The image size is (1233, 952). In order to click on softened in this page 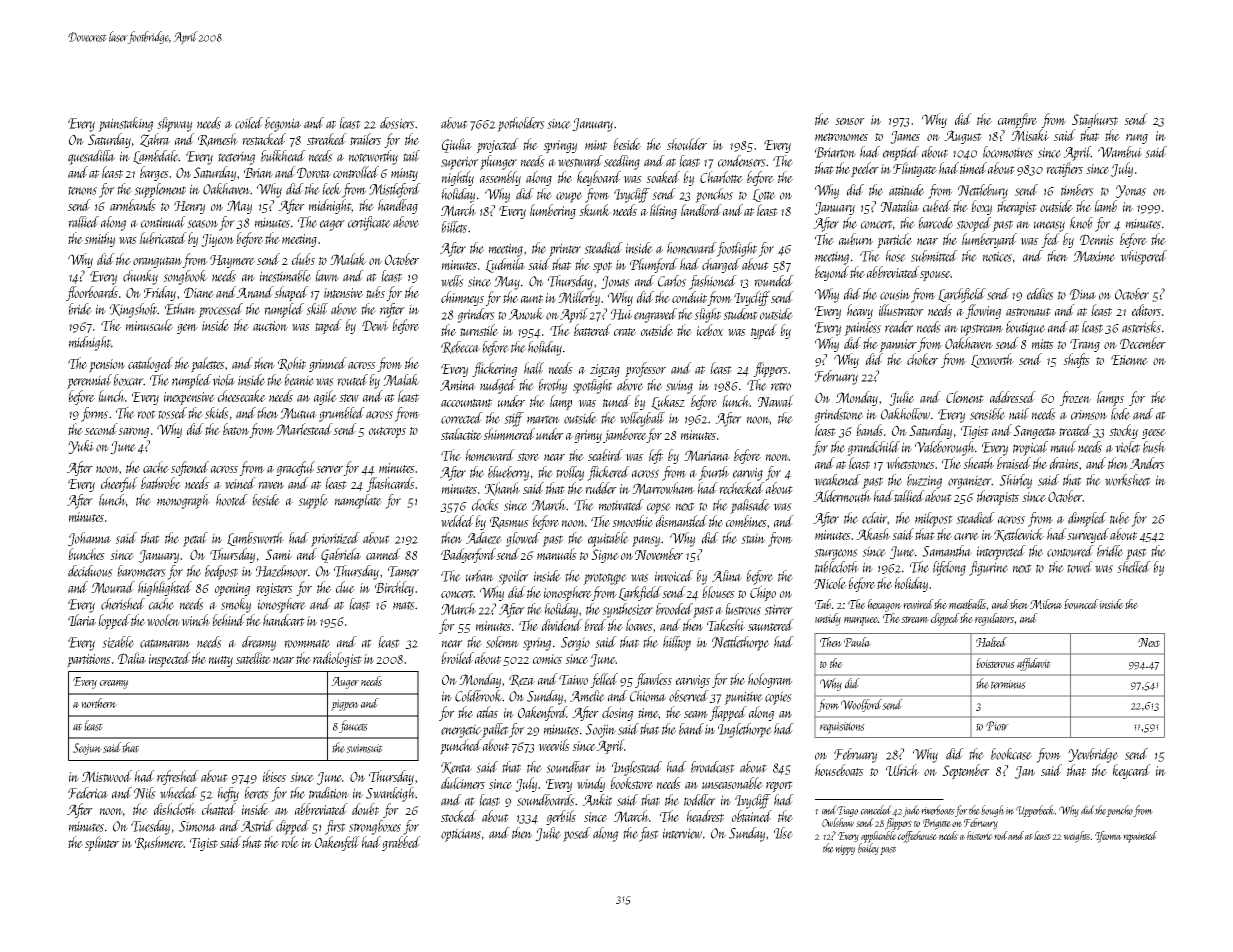, I will do `click(190, 468)`.
